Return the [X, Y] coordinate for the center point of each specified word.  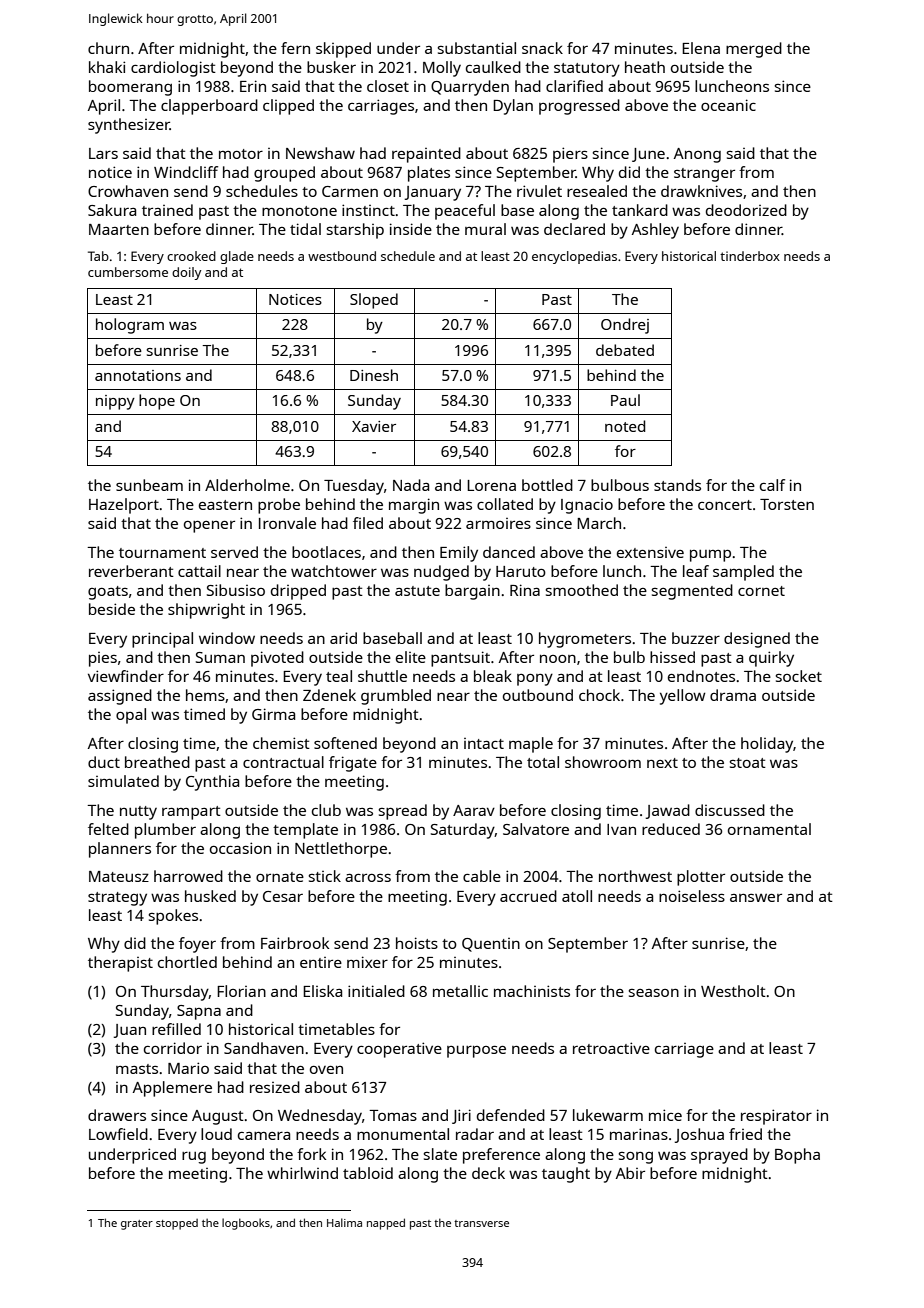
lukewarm [608, 1115]
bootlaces [326, 552]
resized [275, 1087]
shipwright [206, 611]
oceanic [728, 105]
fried [745, 1134]
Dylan [513, 107]
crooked [191, 256]
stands [677, 485]
